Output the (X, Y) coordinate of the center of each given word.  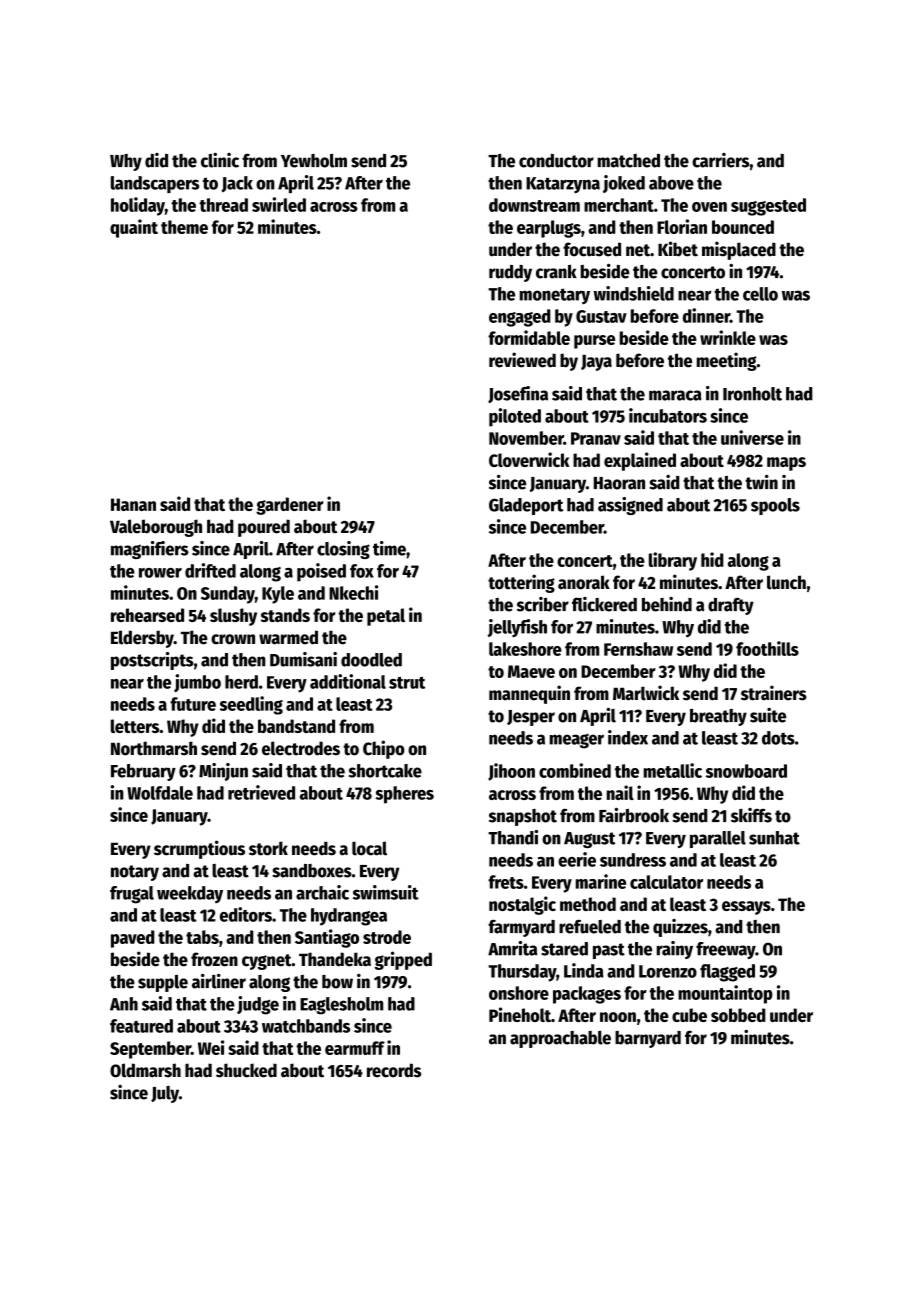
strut (407, 683)
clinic (220, 160)
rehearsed (147, 615)
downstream (534, 205)
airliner (219, 981)
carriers (720, 160)
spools (775, 506)
